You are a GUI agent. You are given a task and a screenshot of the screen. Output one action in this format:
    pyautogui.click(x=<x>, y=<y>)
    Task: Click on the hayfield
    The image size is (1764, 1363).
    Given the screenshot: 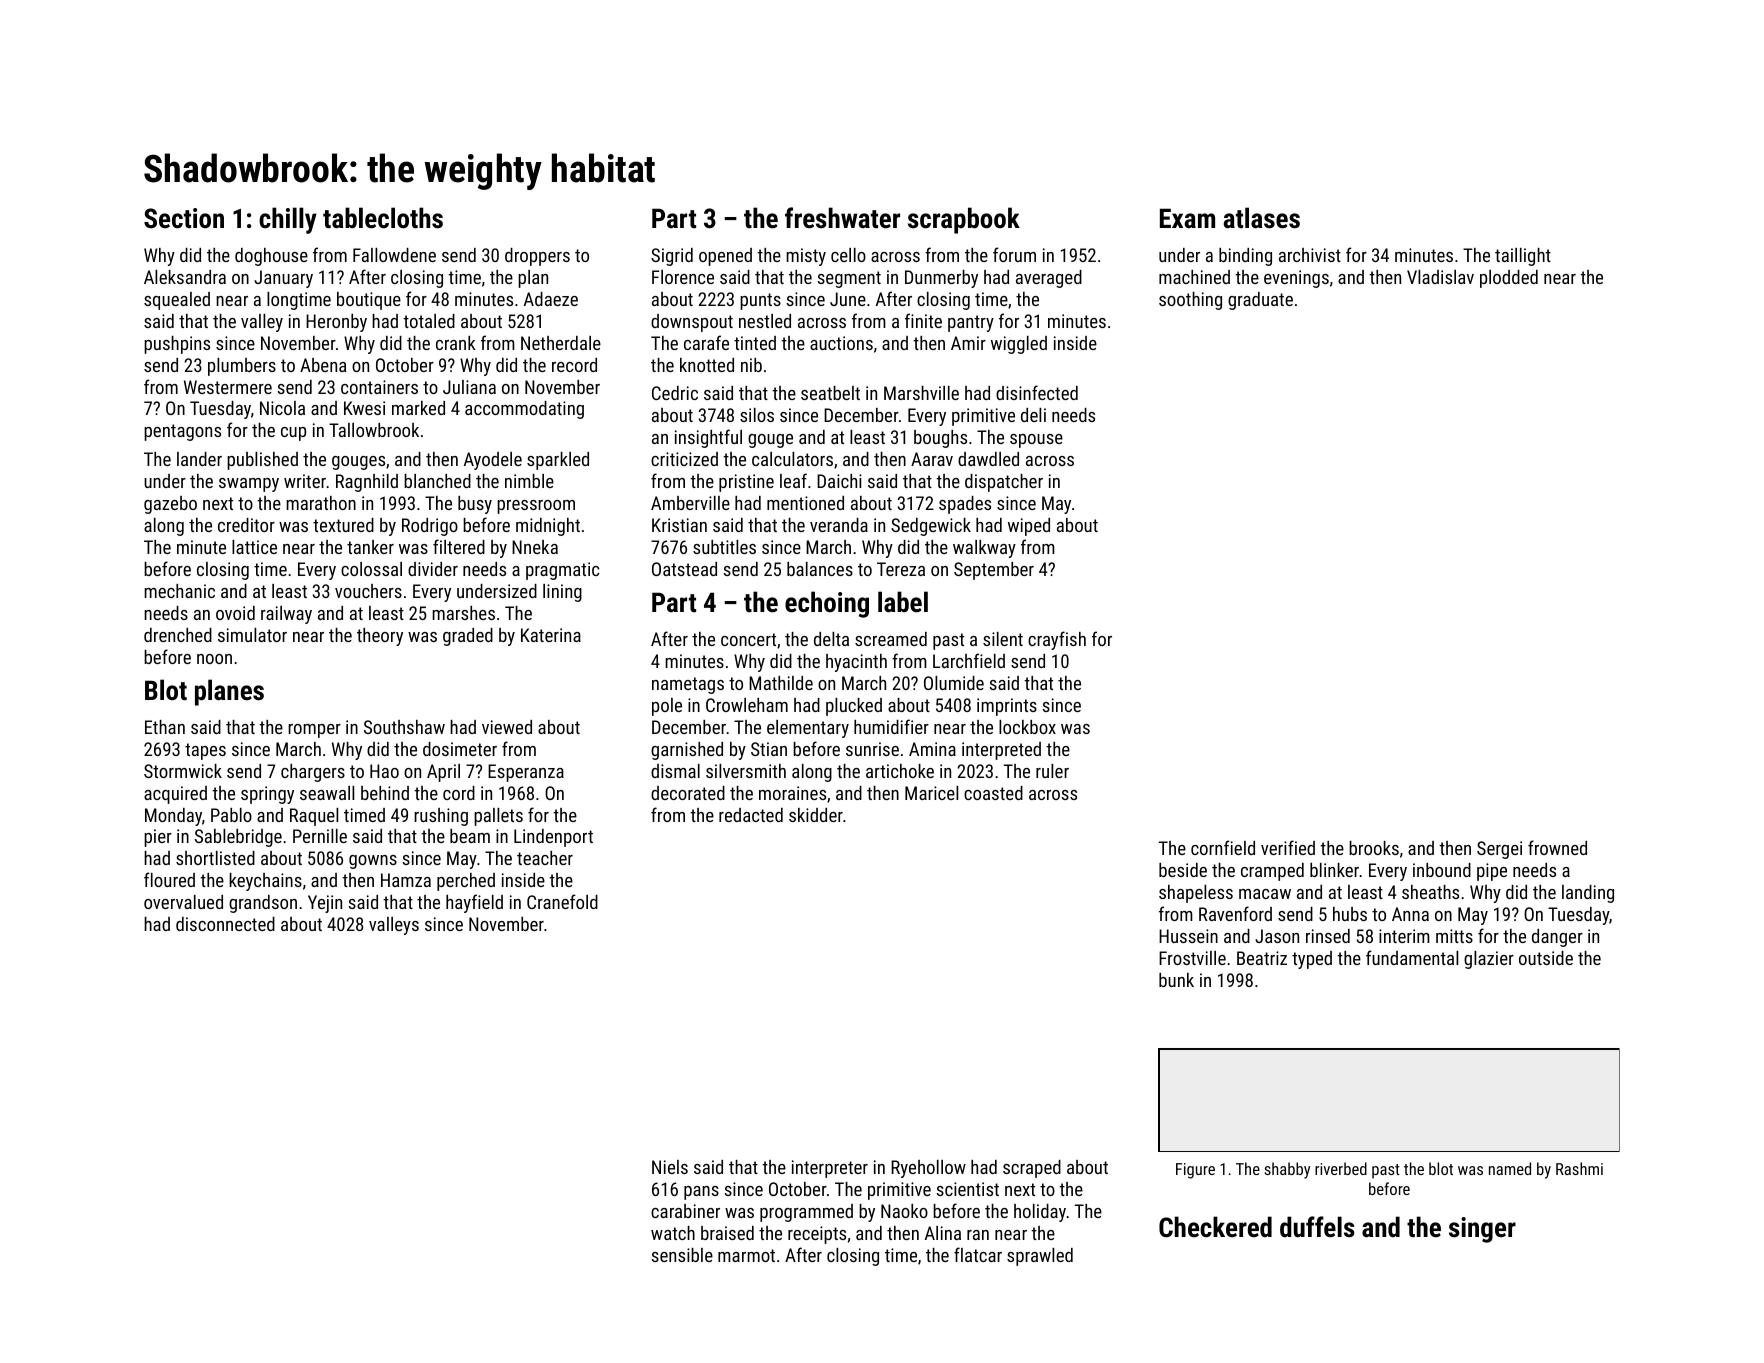 What is the action you would take?
    pyautogui.click(x=474, y=903)
